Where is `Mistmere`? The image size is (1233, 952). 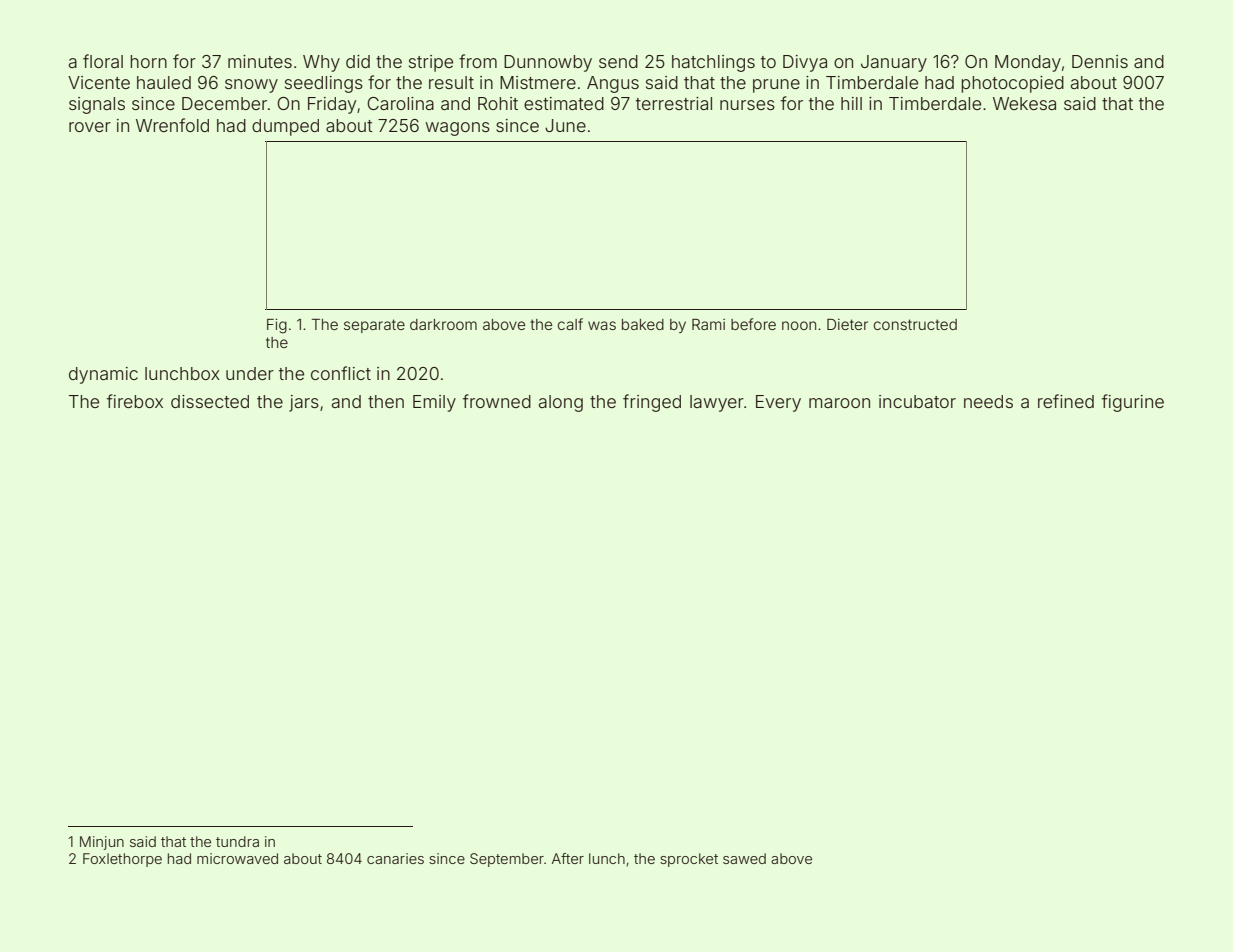
Mistmere is located at coordinates (538, 82).
